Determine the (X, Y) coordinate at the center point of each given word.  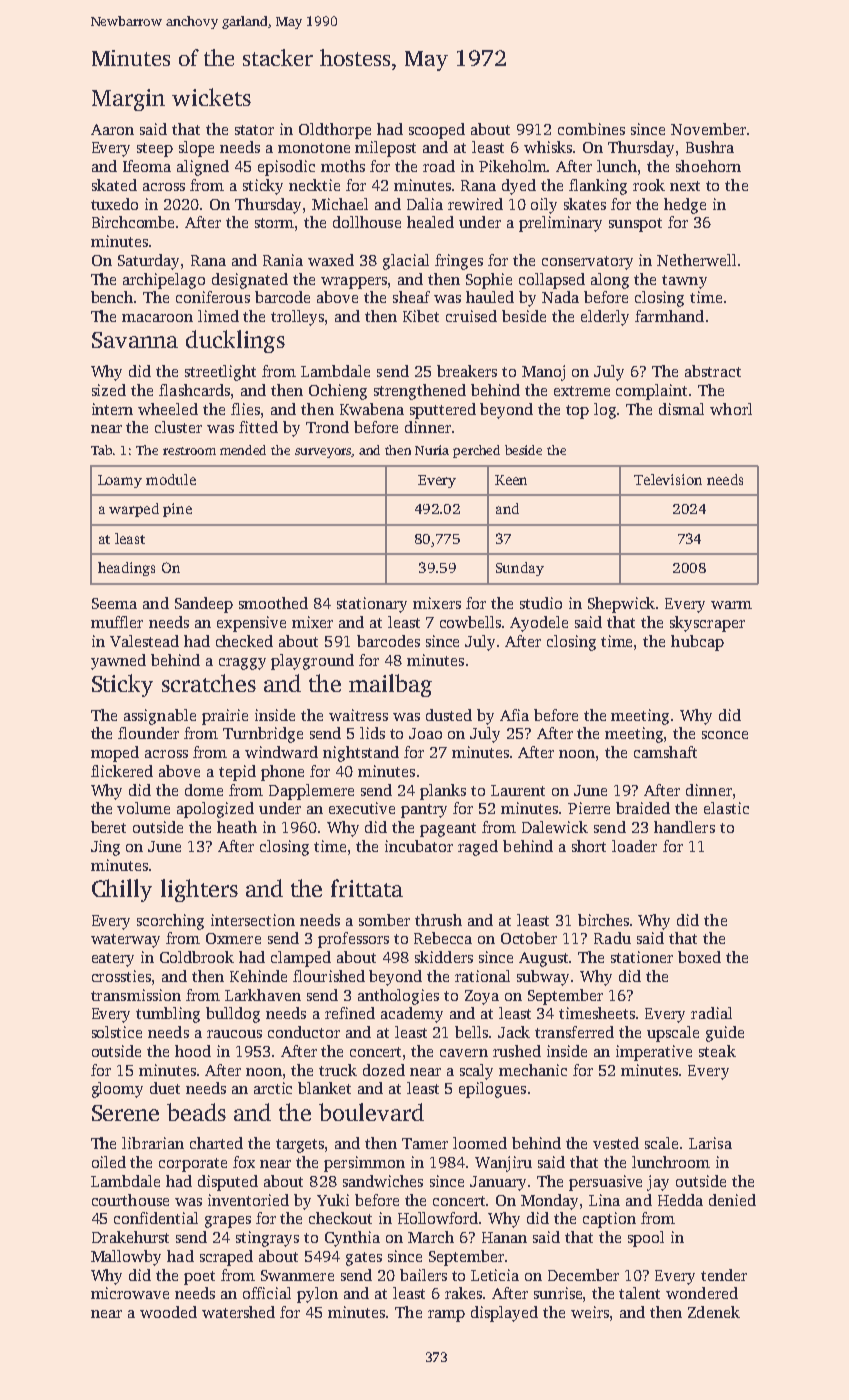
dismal (681, 409)
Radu (612, 938)
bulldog (233, 1015)
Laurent (518, 790)
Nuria (432, 450)
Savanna (135, 340)
